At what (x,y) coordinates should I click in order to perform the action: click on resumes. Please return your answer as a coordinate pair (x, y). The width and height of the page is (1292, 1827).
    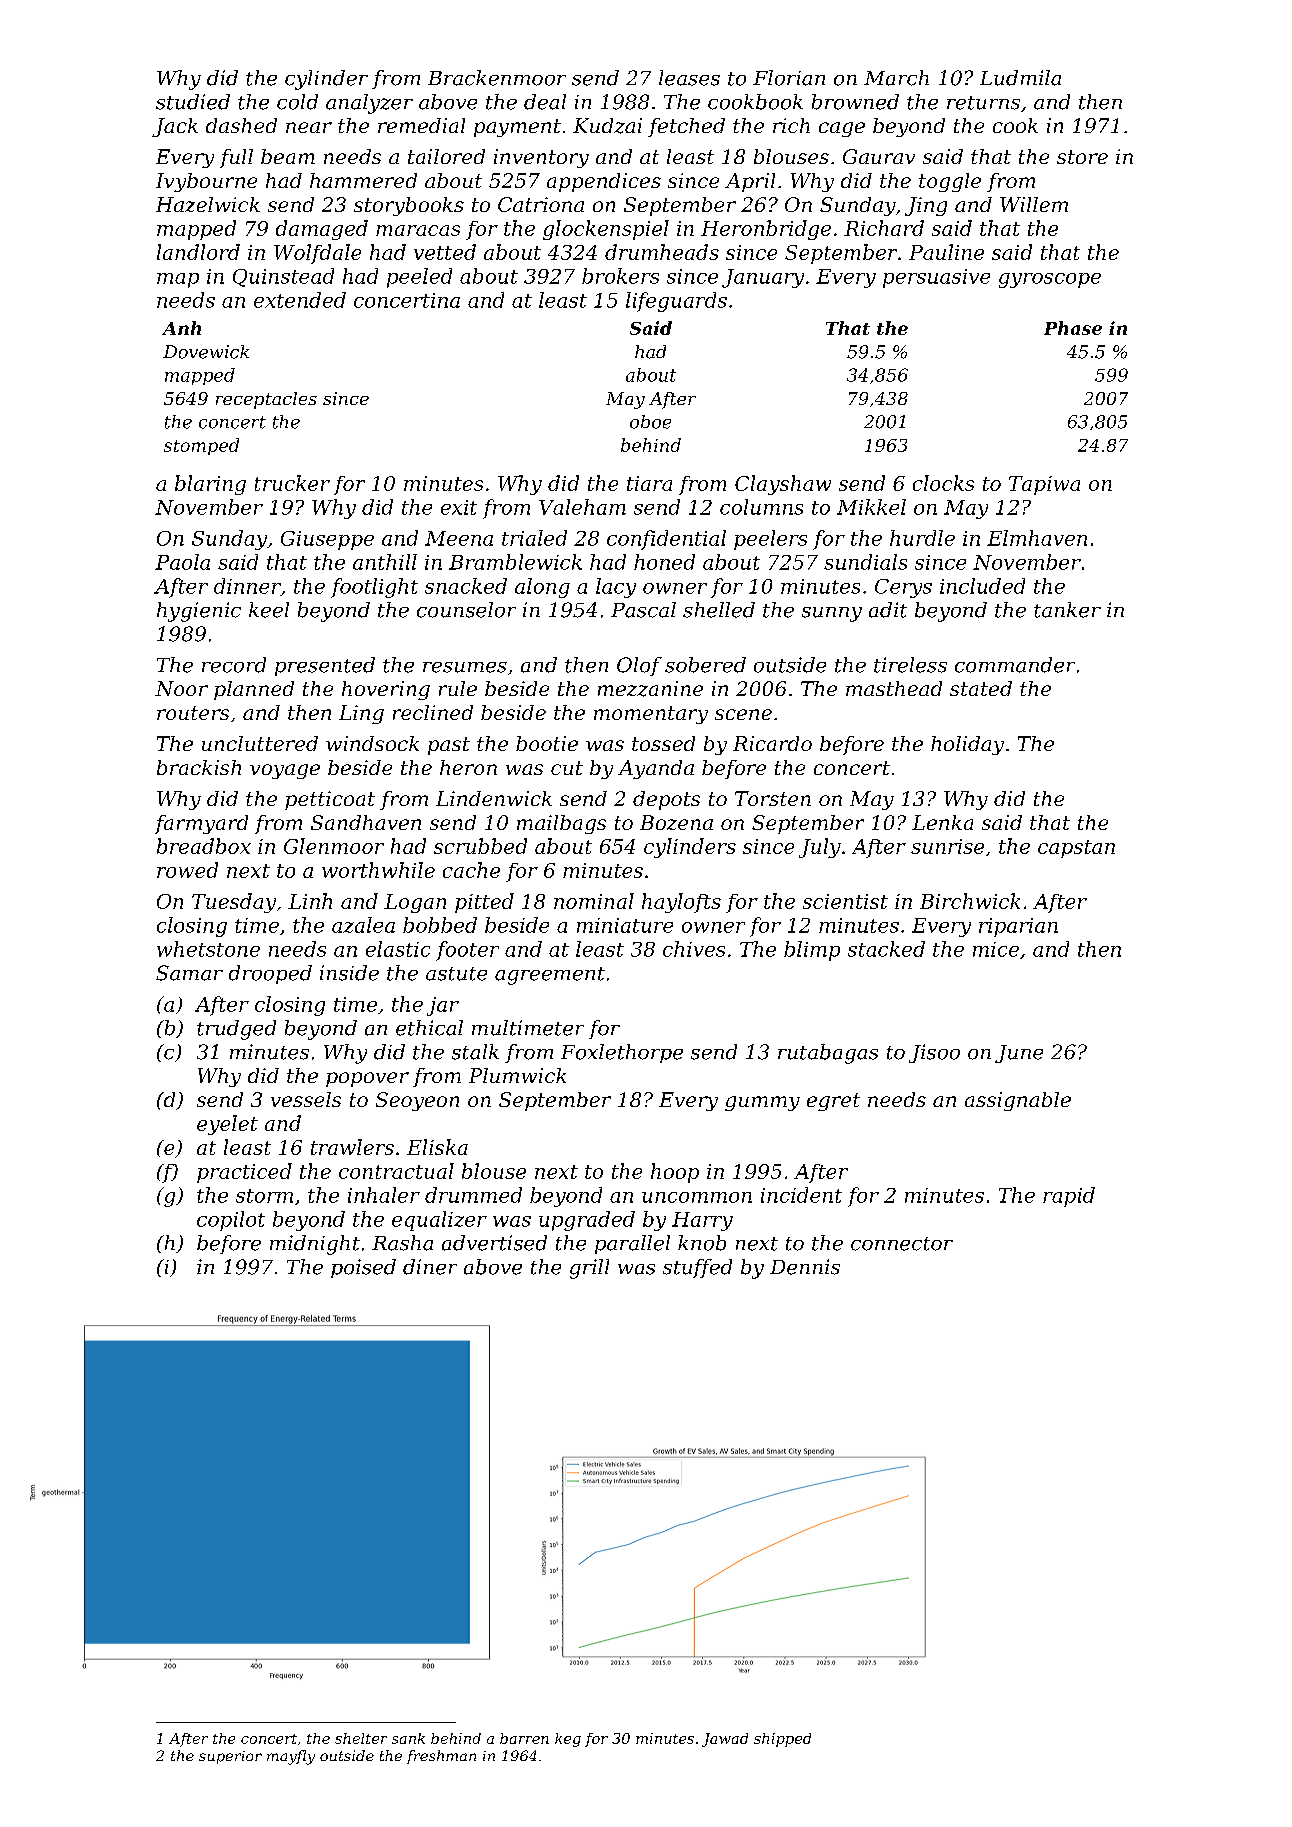
    Looking at the image, I should click on (465, 667).
